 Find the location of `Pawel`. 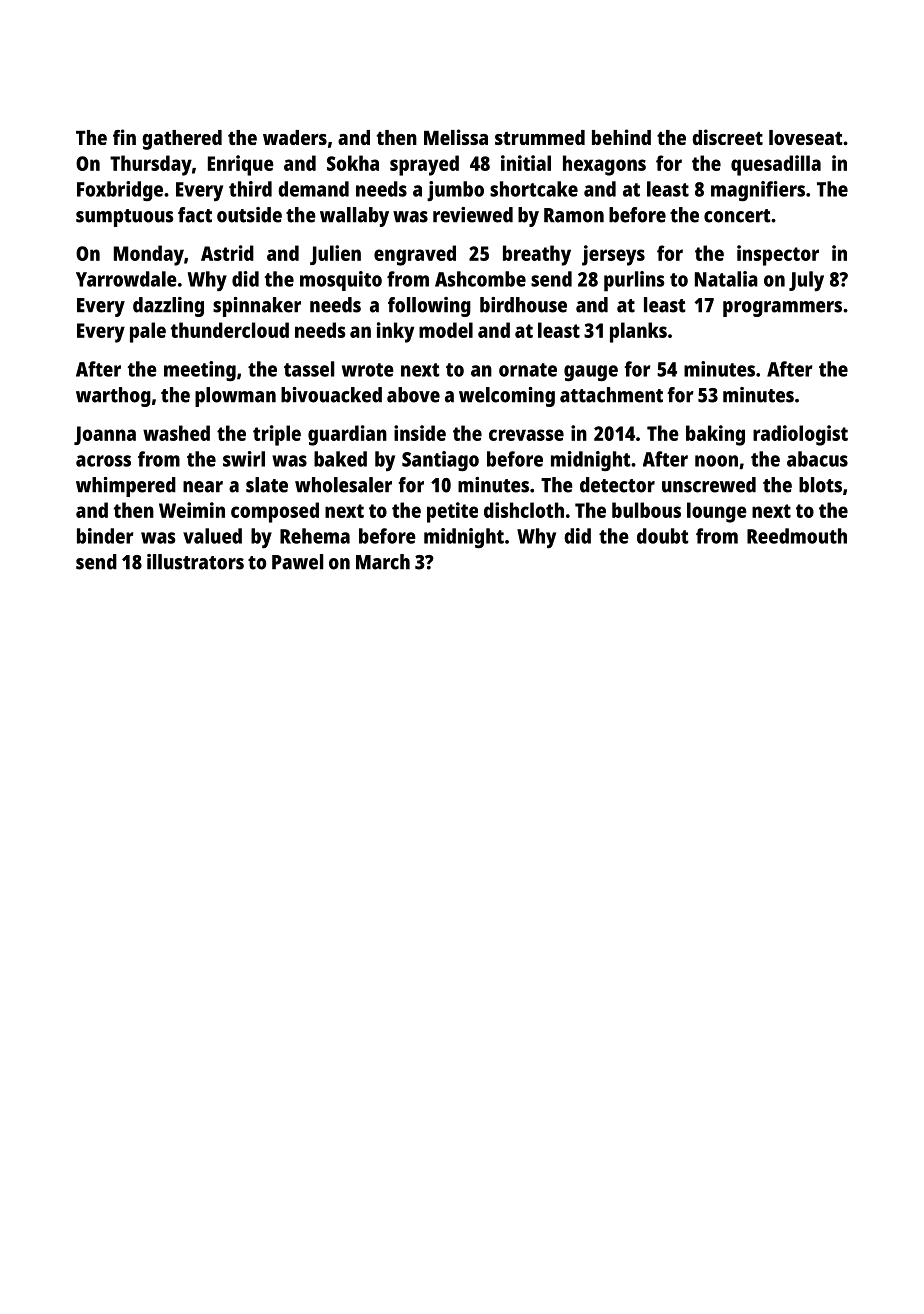

Pawel is located at coordinates (298, 562).
